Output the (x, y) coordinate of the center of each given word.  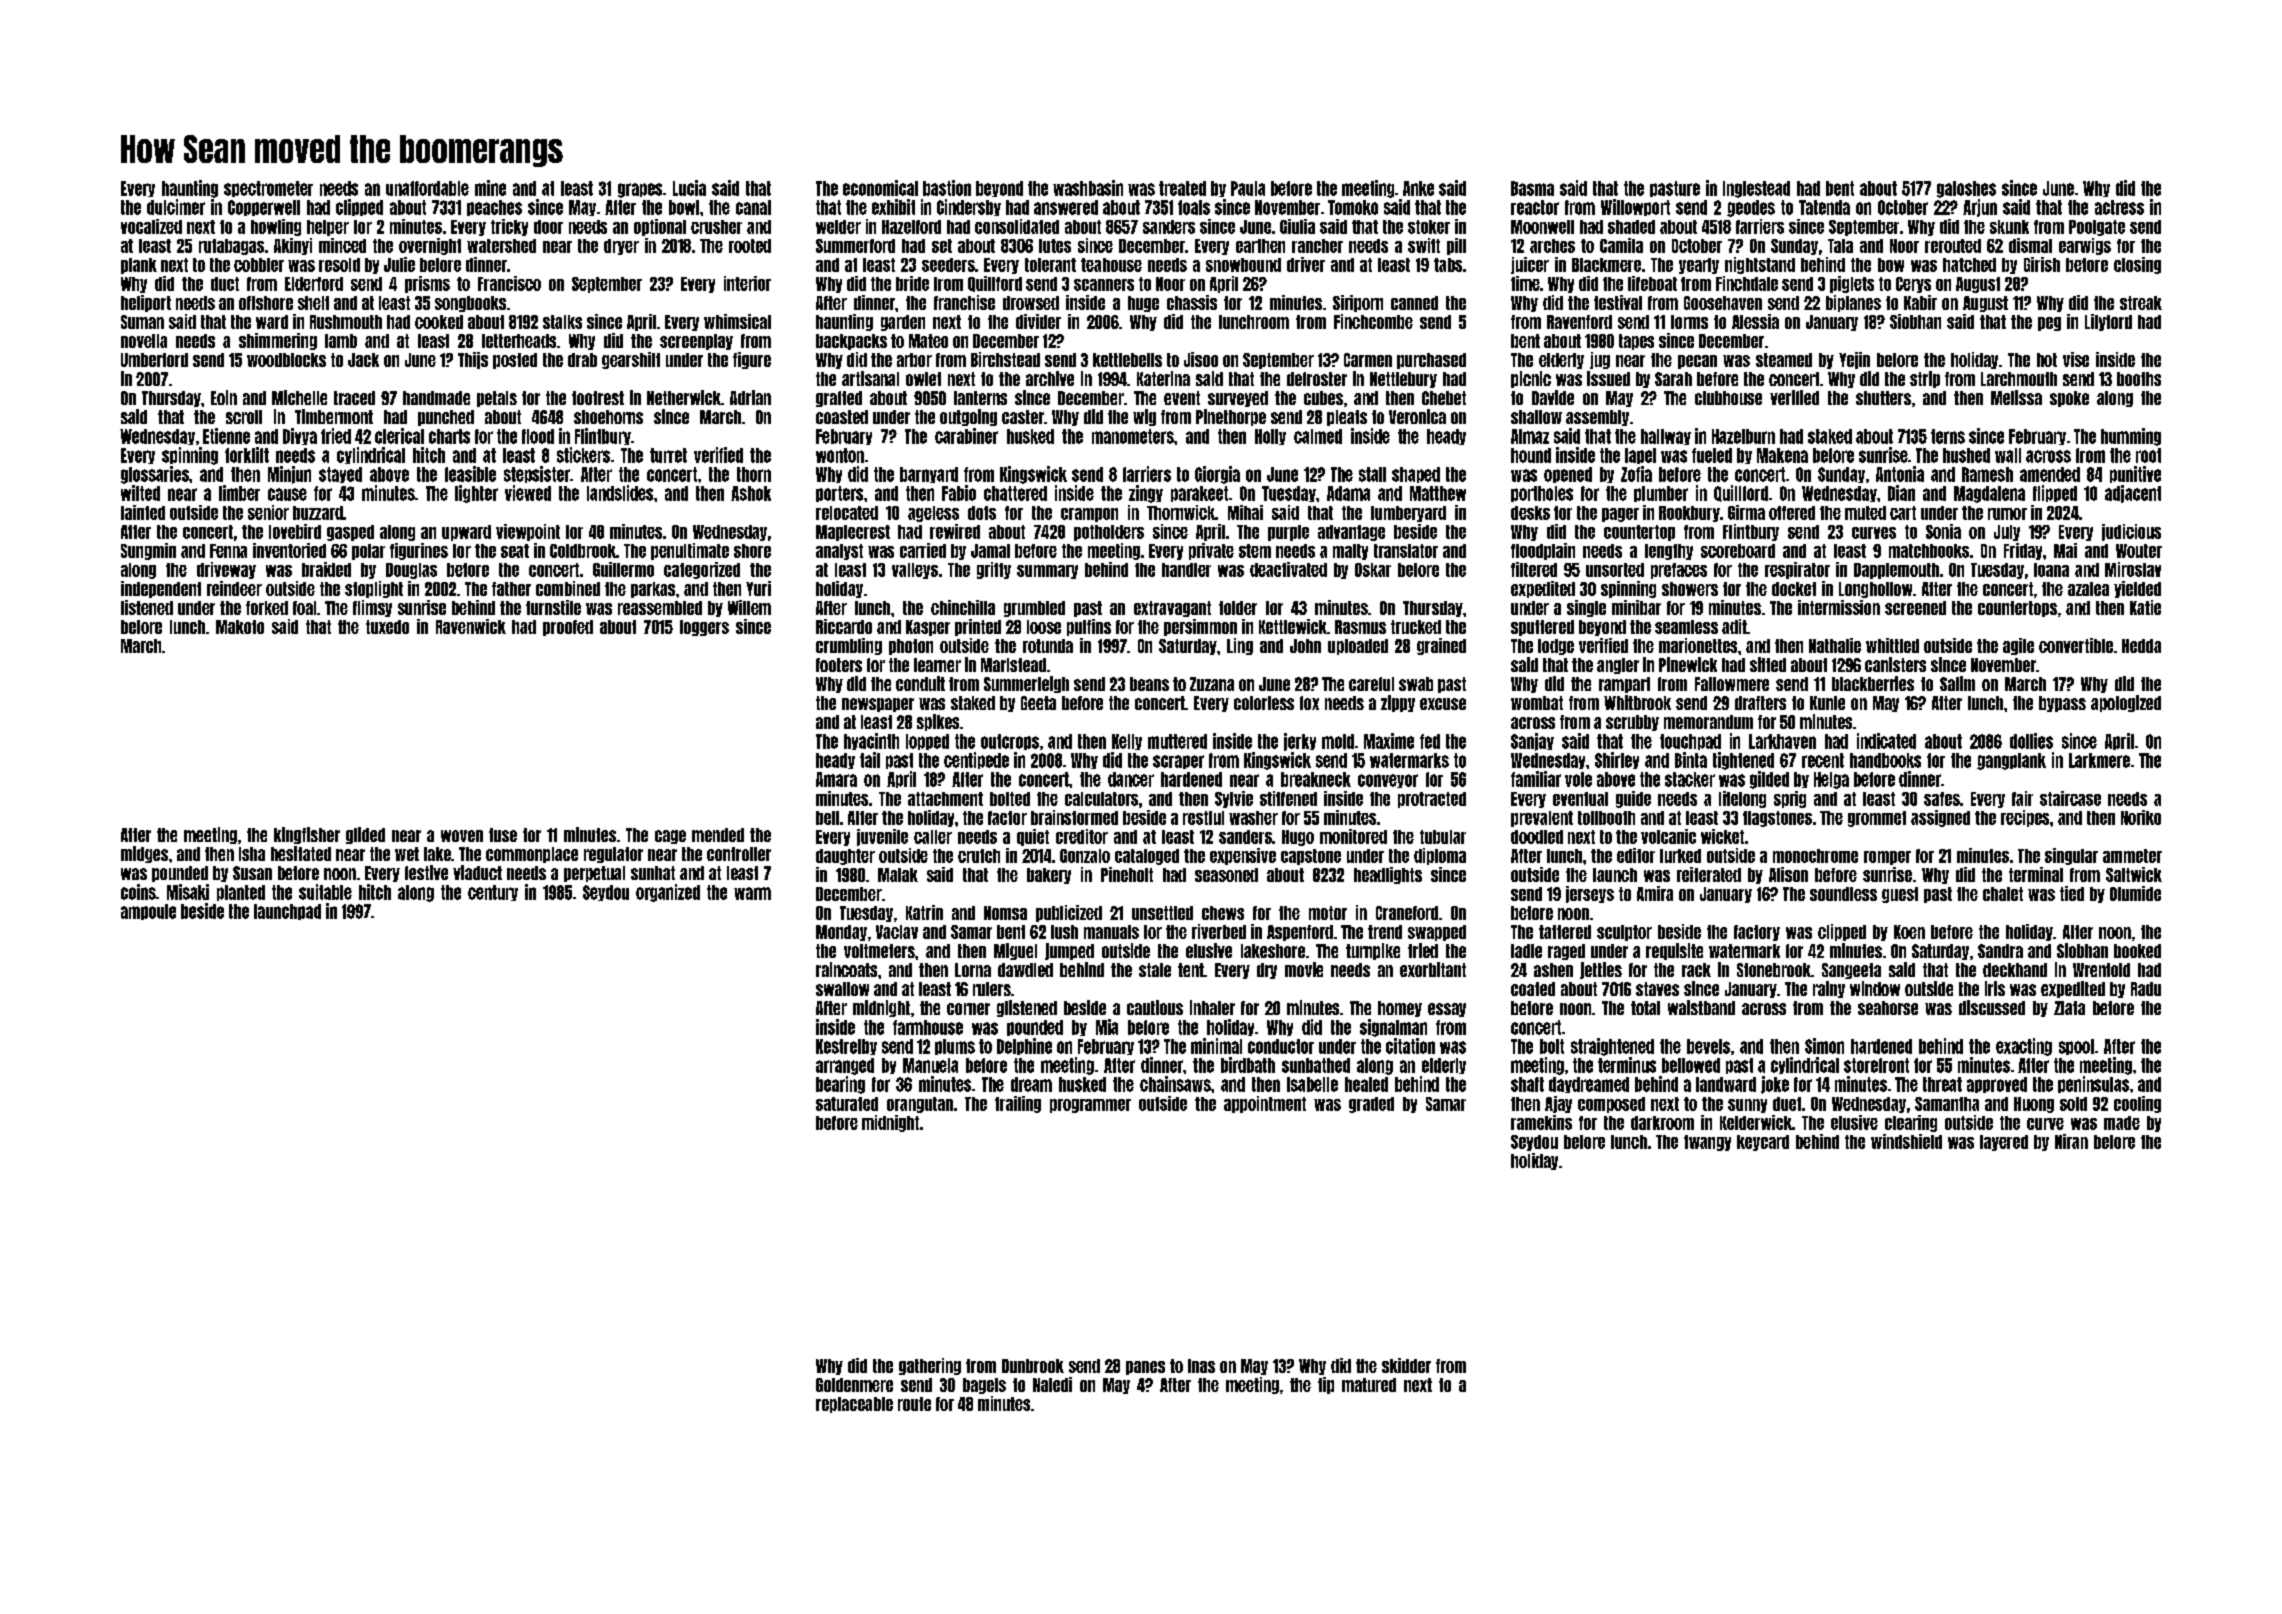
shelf (313, 303)
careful (1371, 684)
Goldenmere (854, 1385)
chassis (1192, 302)
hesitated (301, 853)
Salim (1957, 683)
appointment (1265, 1104)
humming (2131, 437)
